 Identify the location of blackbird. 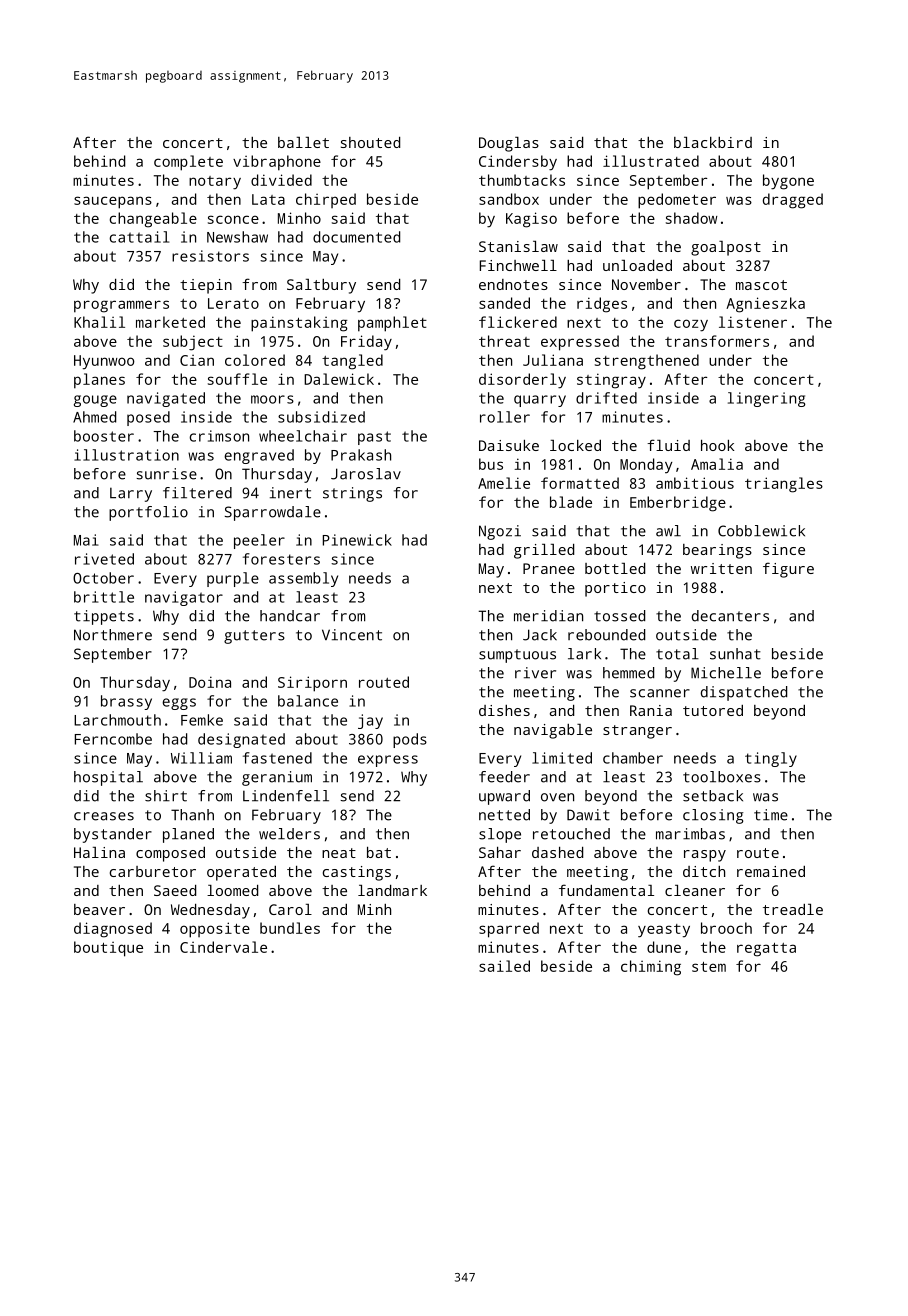
(713, 142).
